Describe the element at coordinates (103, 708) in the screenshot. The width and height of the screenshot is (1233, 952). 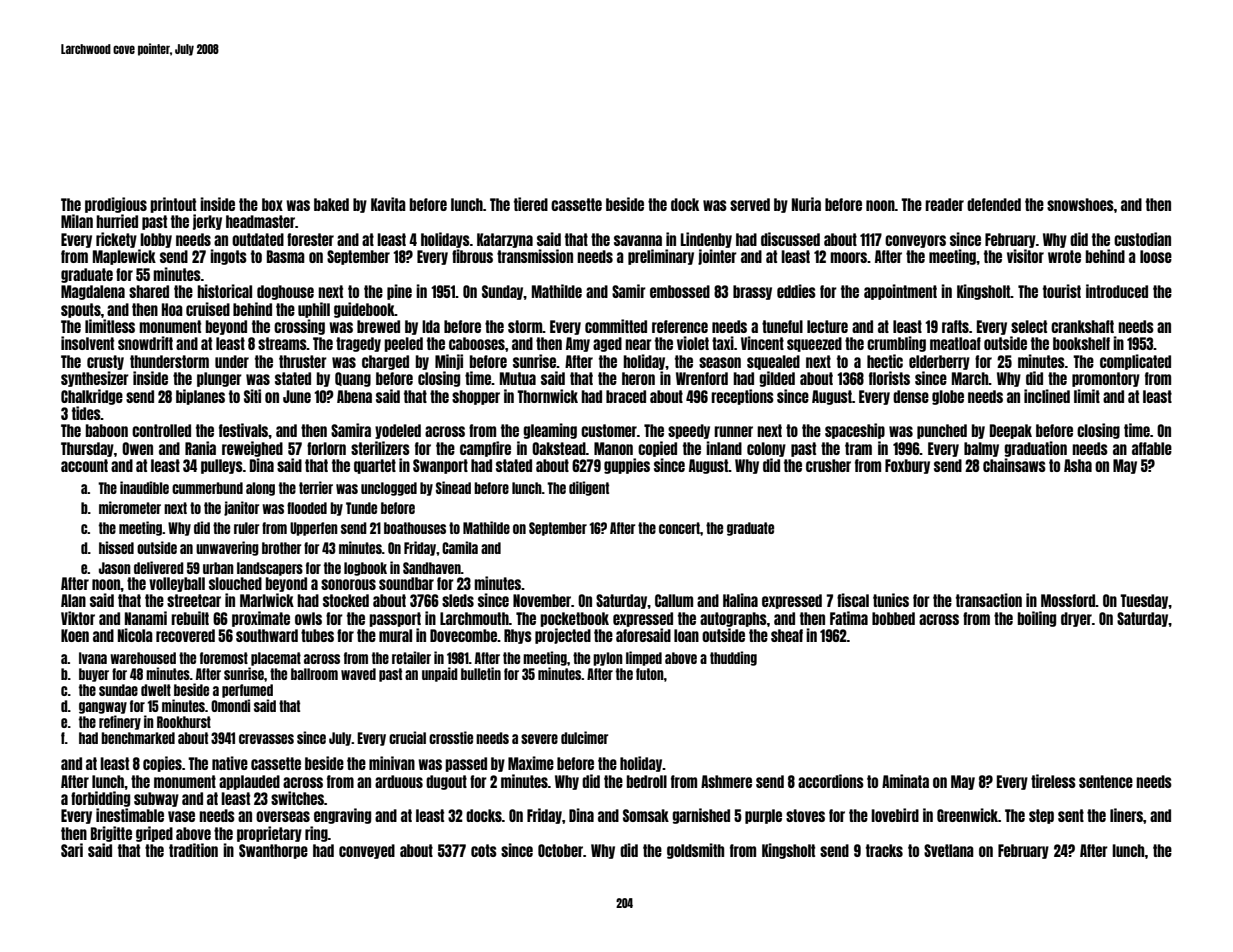
I see `gangway` at that location.
